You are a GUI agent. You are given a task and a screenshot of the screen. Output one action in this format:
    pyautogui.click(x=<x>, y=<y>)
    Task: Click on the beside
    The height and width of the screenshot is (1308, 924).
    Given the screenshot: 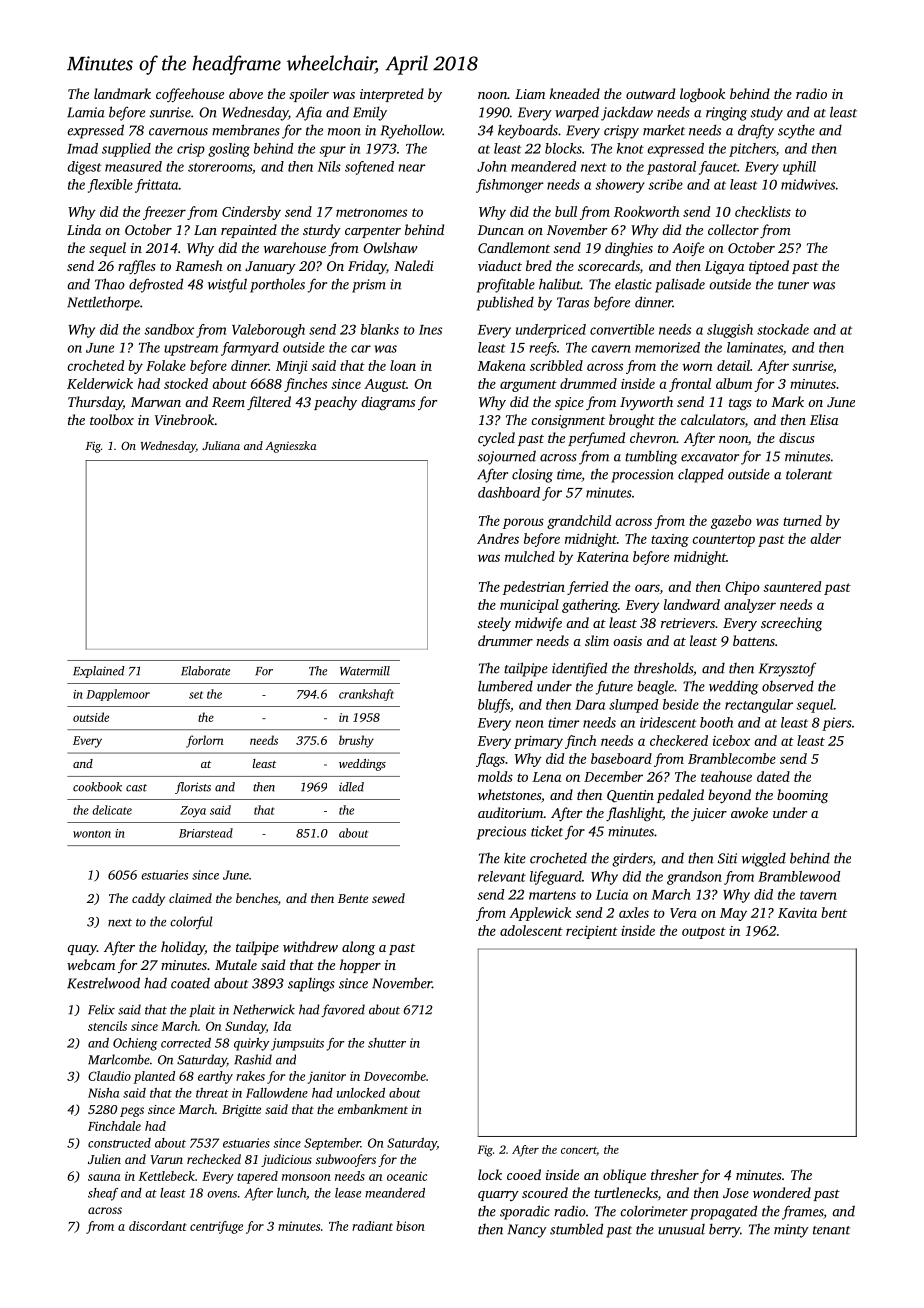 What is the action you would take?
    pyautogui.click(x=681, y=704)
